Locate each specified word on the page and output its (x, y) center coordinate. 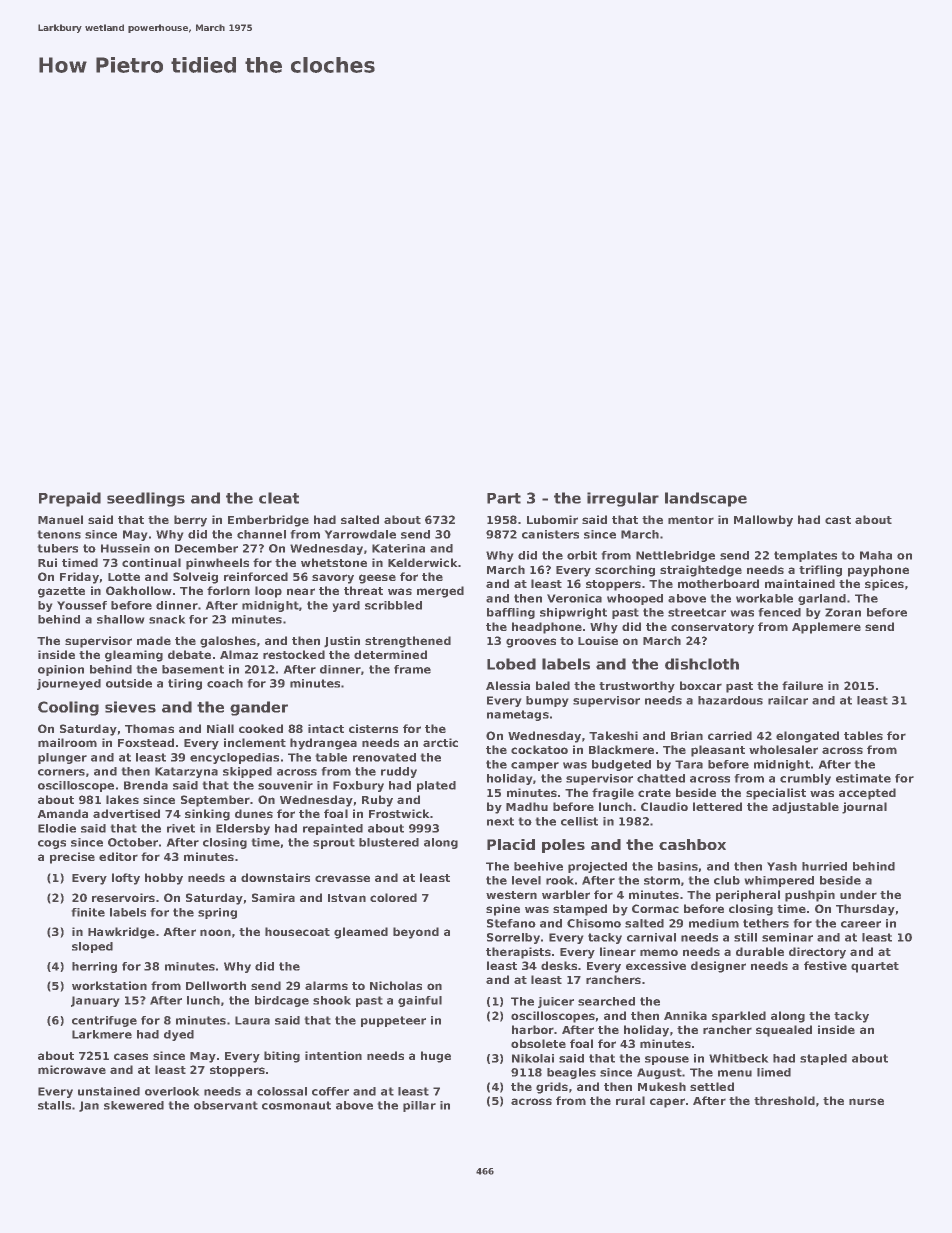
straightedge (701, 571)
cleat (279, 498)
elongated (807, 737)
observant (226, 1105)
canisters (550, 534)
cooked (261, 728)
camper (535, 766)
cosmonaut (296, 1105)
